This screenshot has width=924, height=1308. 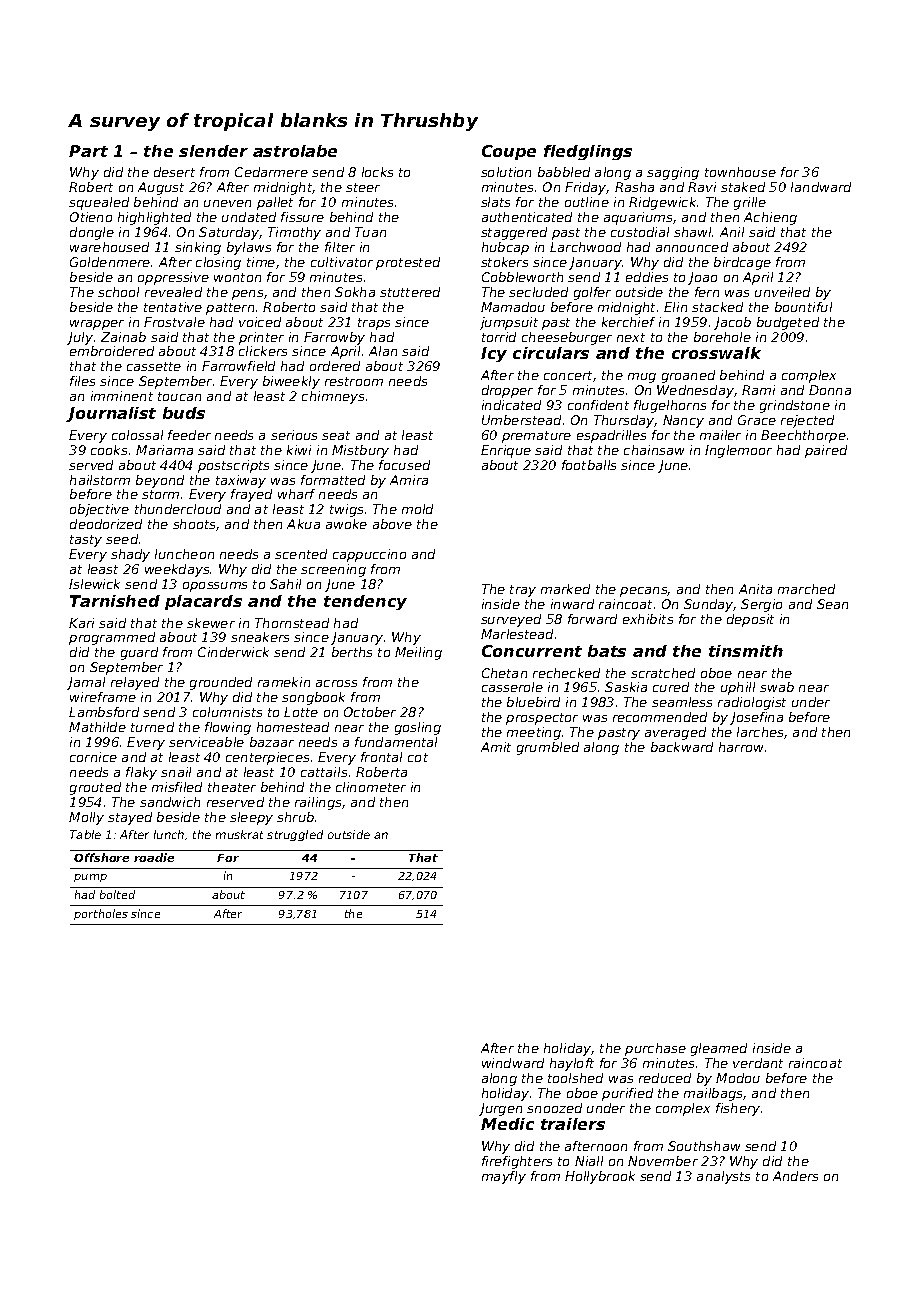 What do you see at coordinates (821, 187) in the screenshot?
I see `landward` at bounding box center [821, 187].
